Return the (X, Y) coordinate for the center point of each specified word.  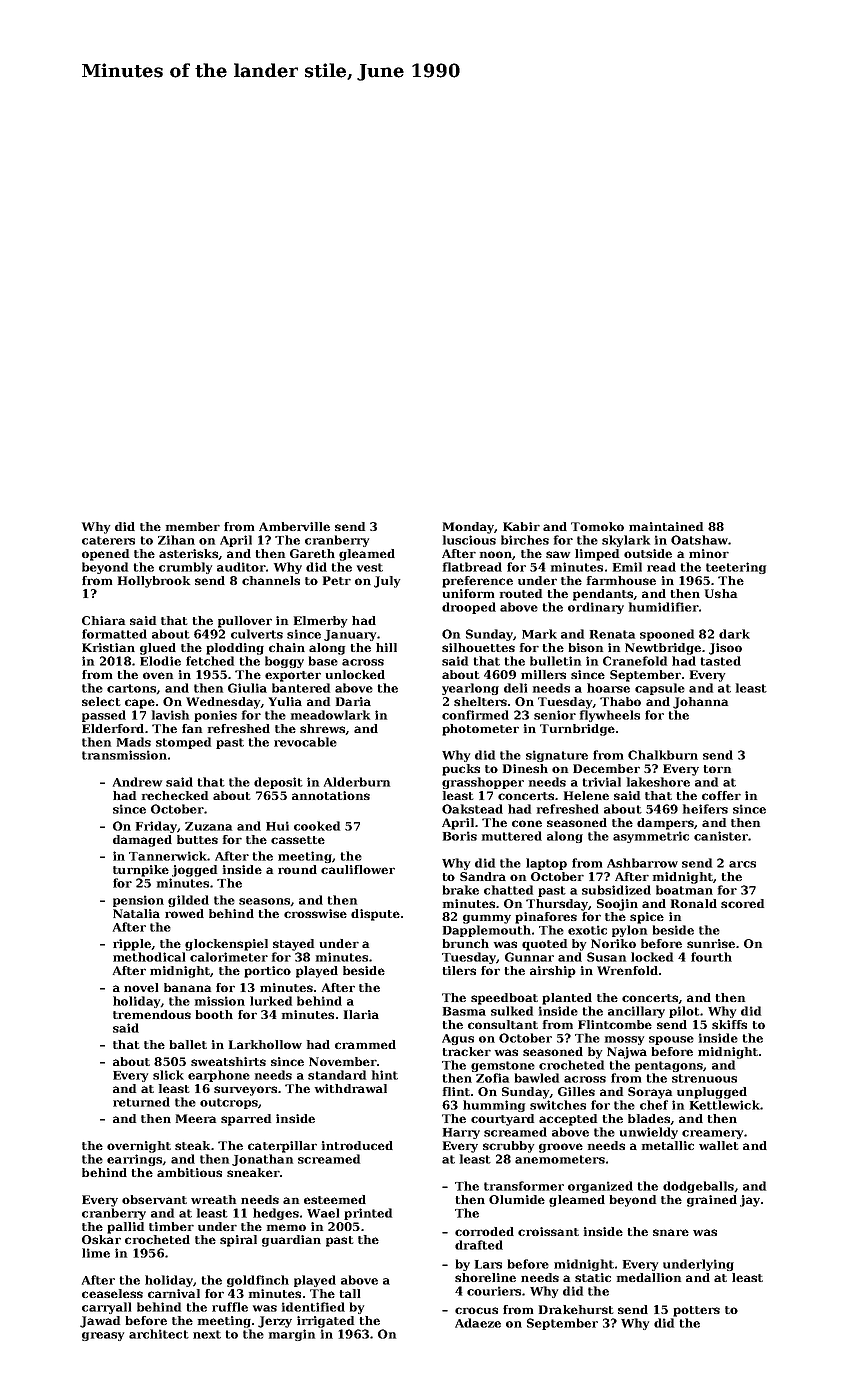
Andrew (137, 782)
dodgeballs (698, 1187)
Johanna (700, 703)
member (193, 526)
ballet (188, 1044)
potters (696, 1311)
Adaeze (478, 1323)
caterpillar (282, 1147)
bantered (301, 688)
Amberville (294, 526)
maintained (666, 526)
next (207, 1334)
